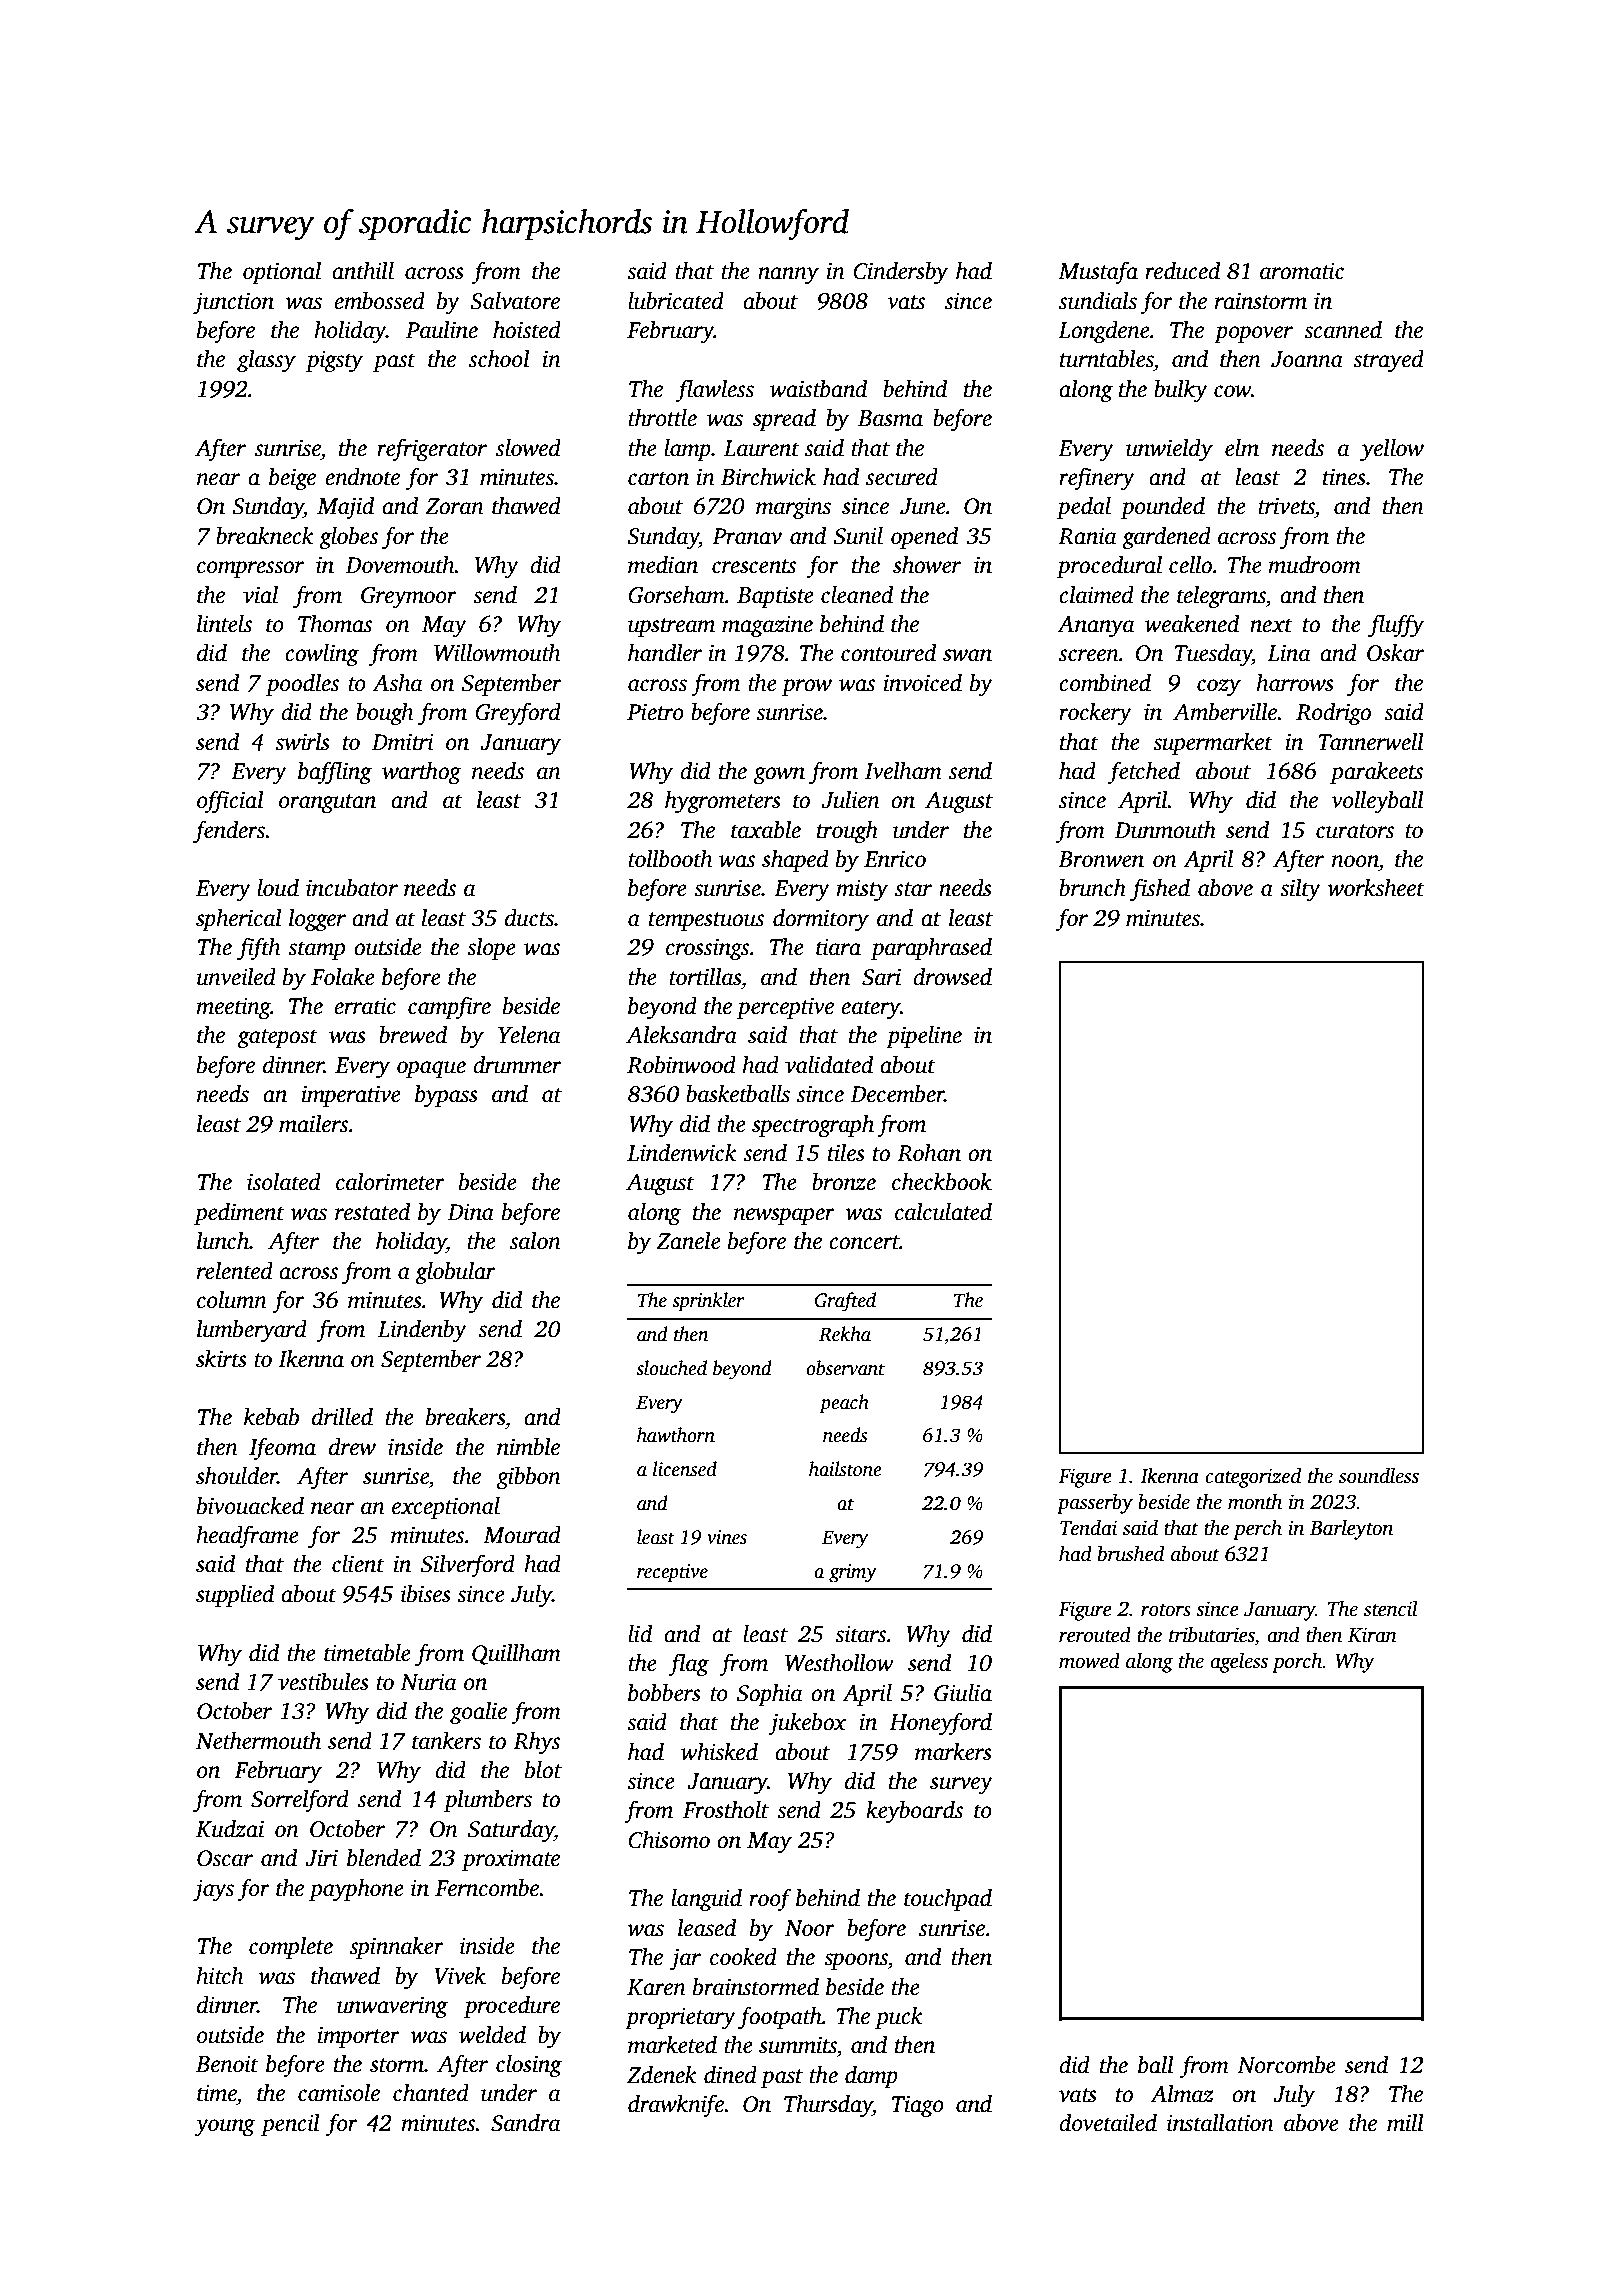 This screenshot has width=1620, height=2292. I want to click on silty, so click(1300, 890).
